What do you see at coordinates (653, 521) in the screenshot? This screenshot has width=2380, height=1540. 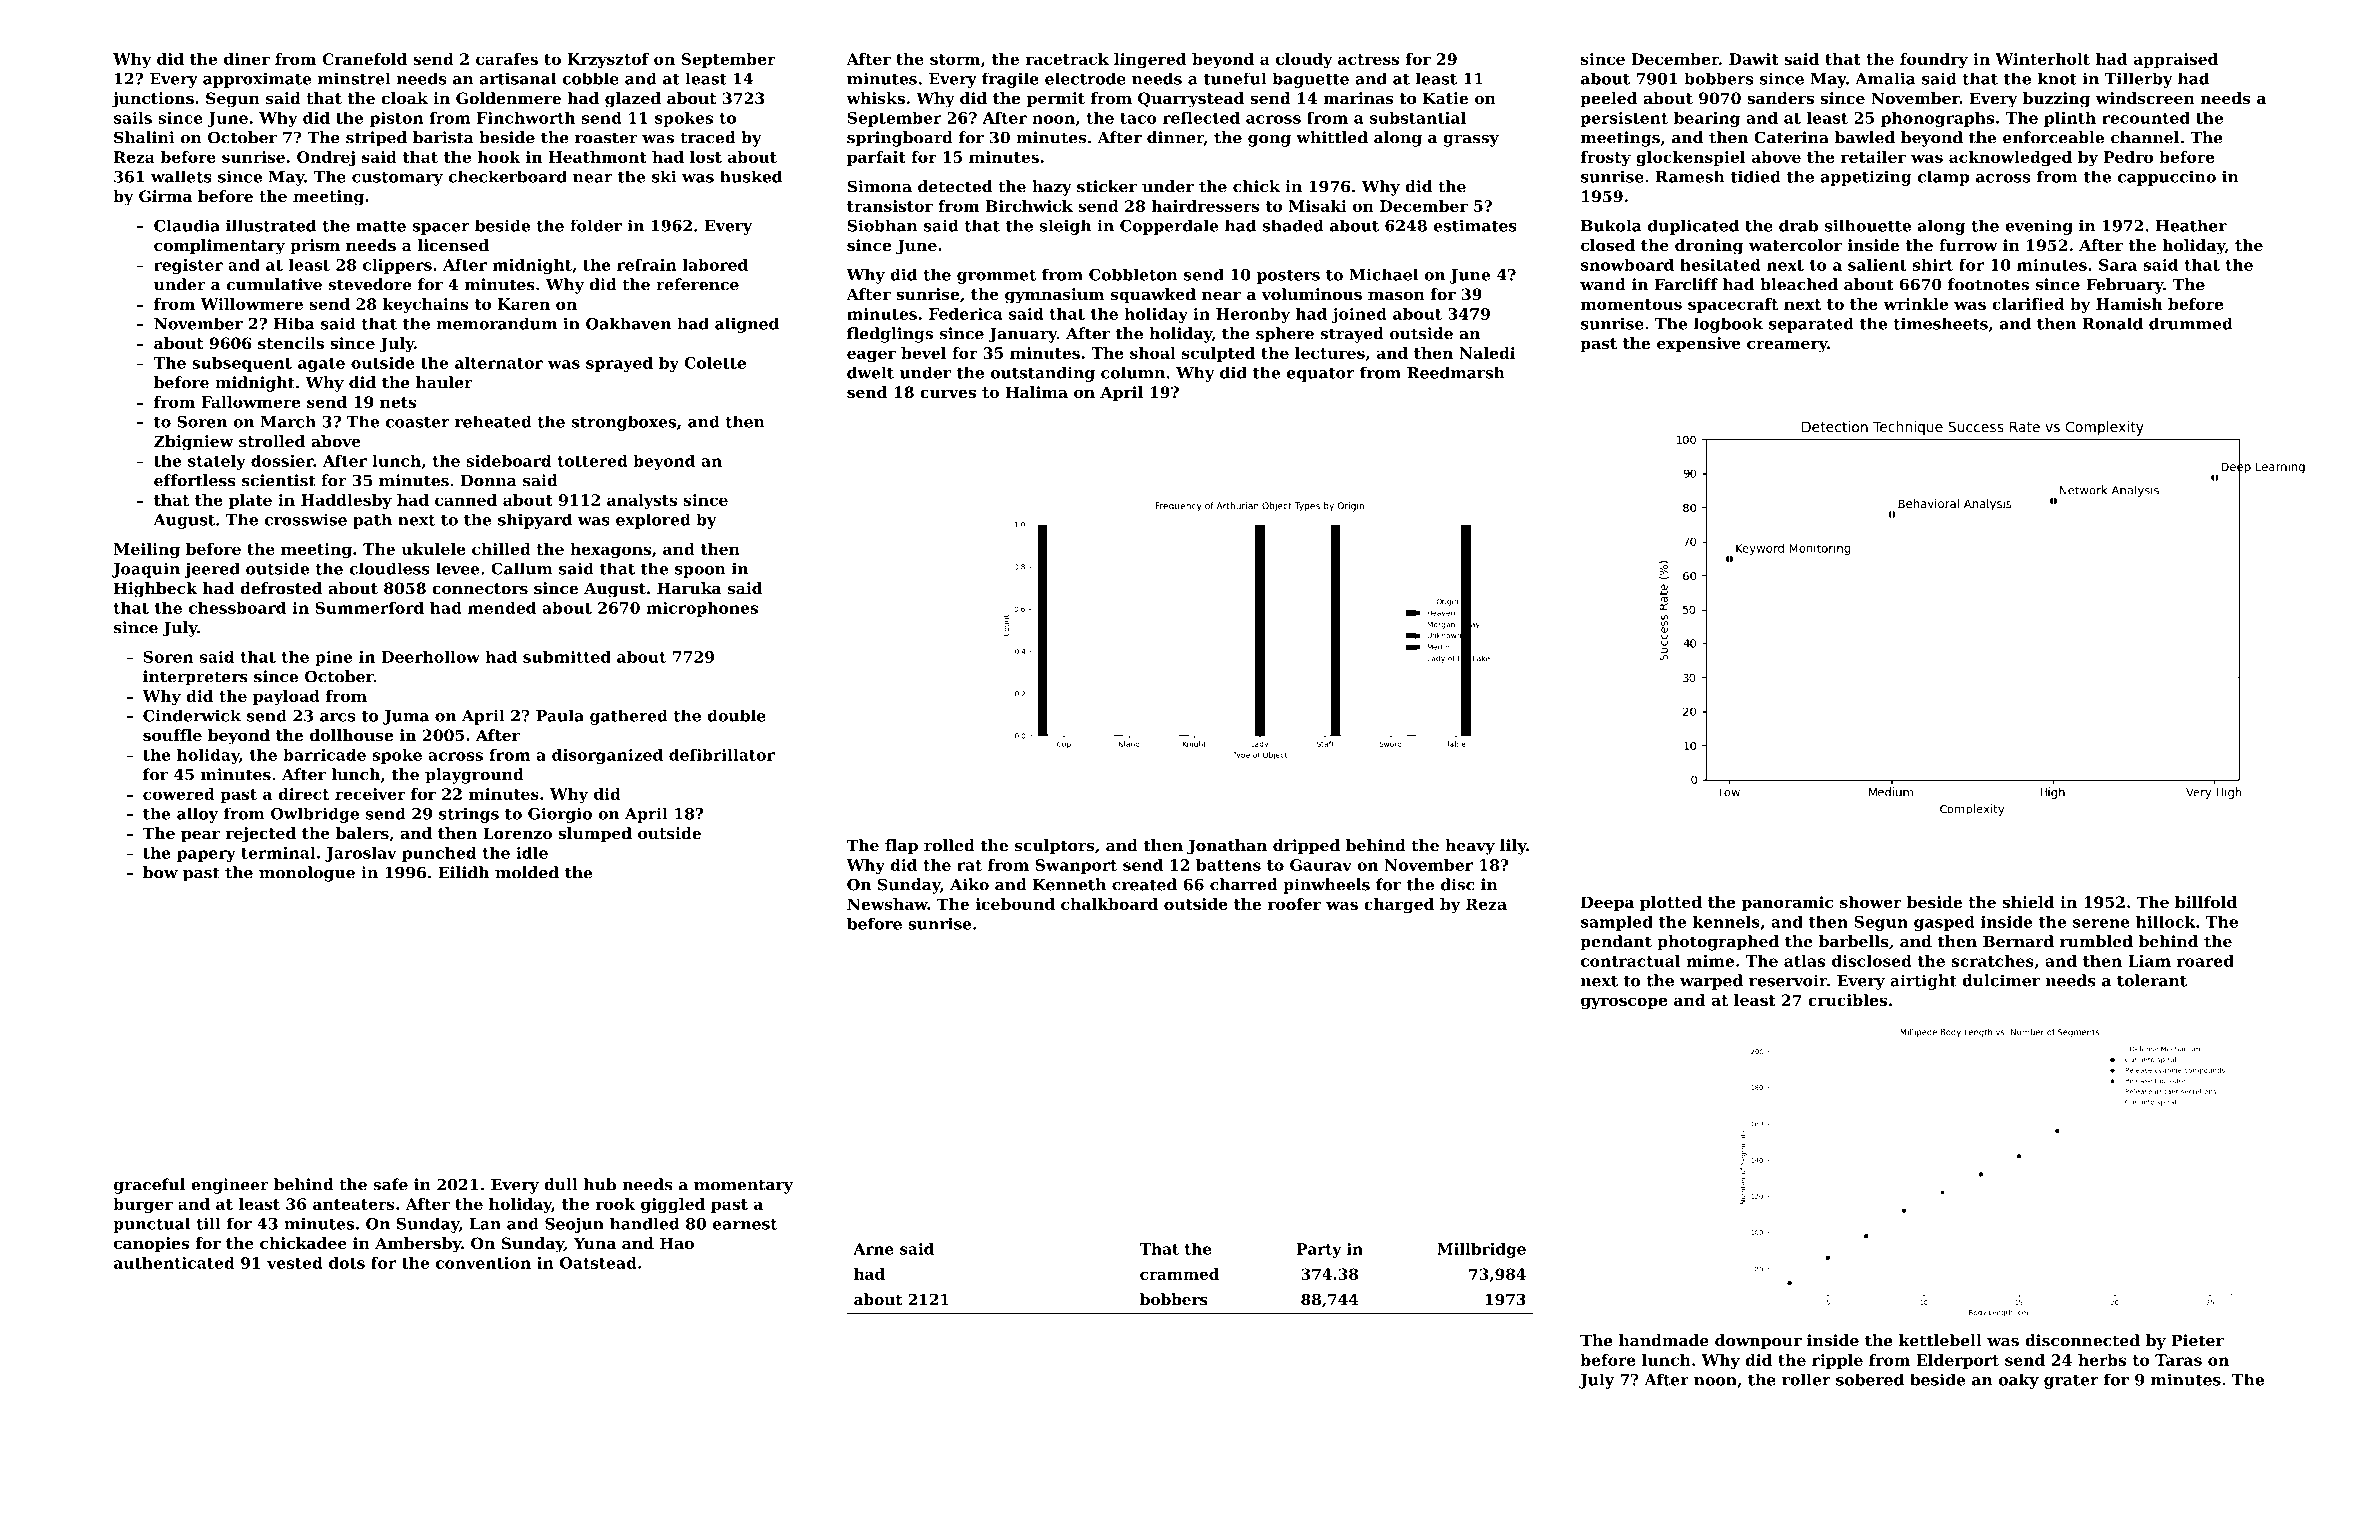 I see `explored` at bounding box center [653, 521].
